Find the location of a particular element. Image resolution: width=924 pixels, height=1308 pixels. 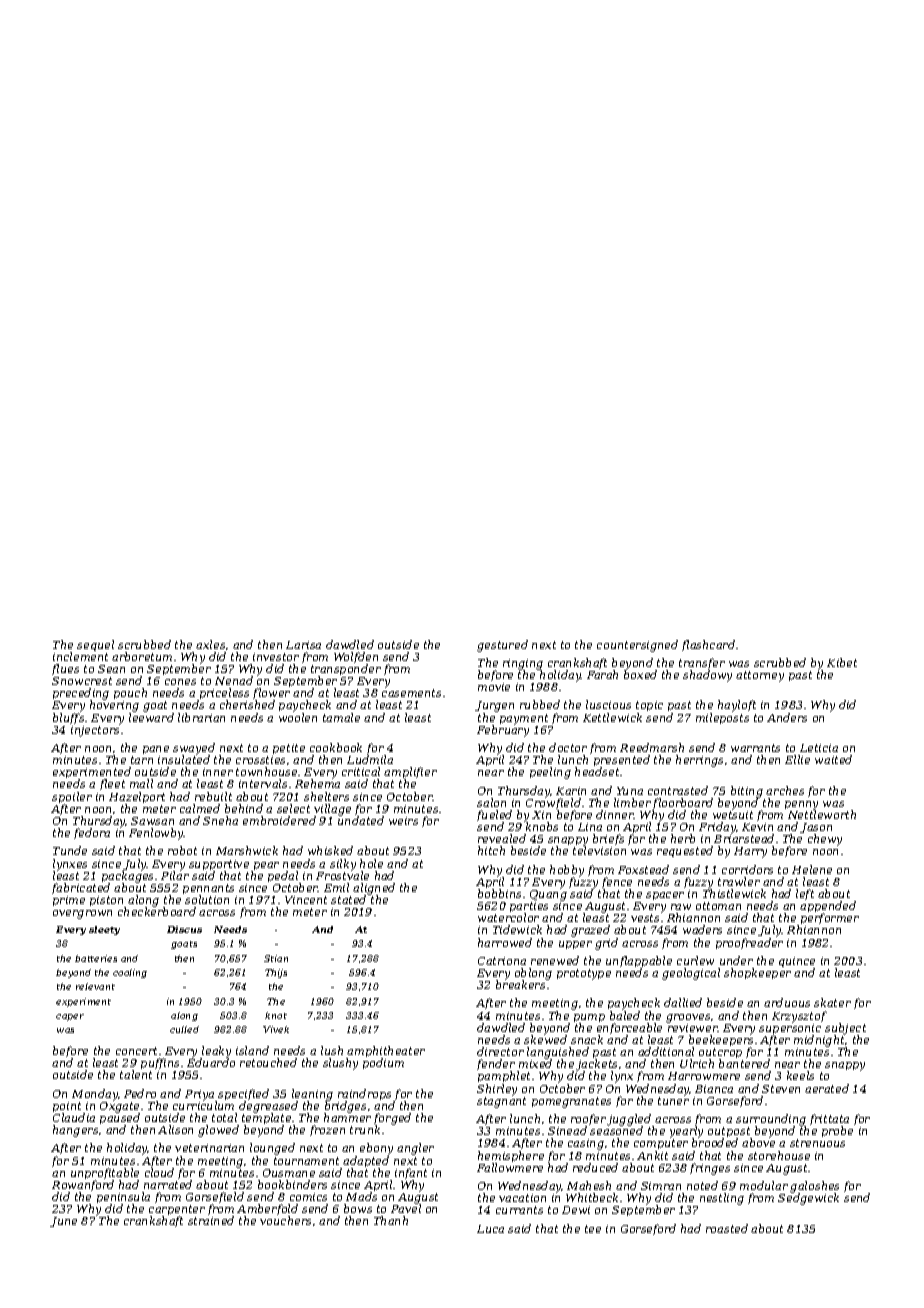

Harry is located at coordinates (750, 852).
